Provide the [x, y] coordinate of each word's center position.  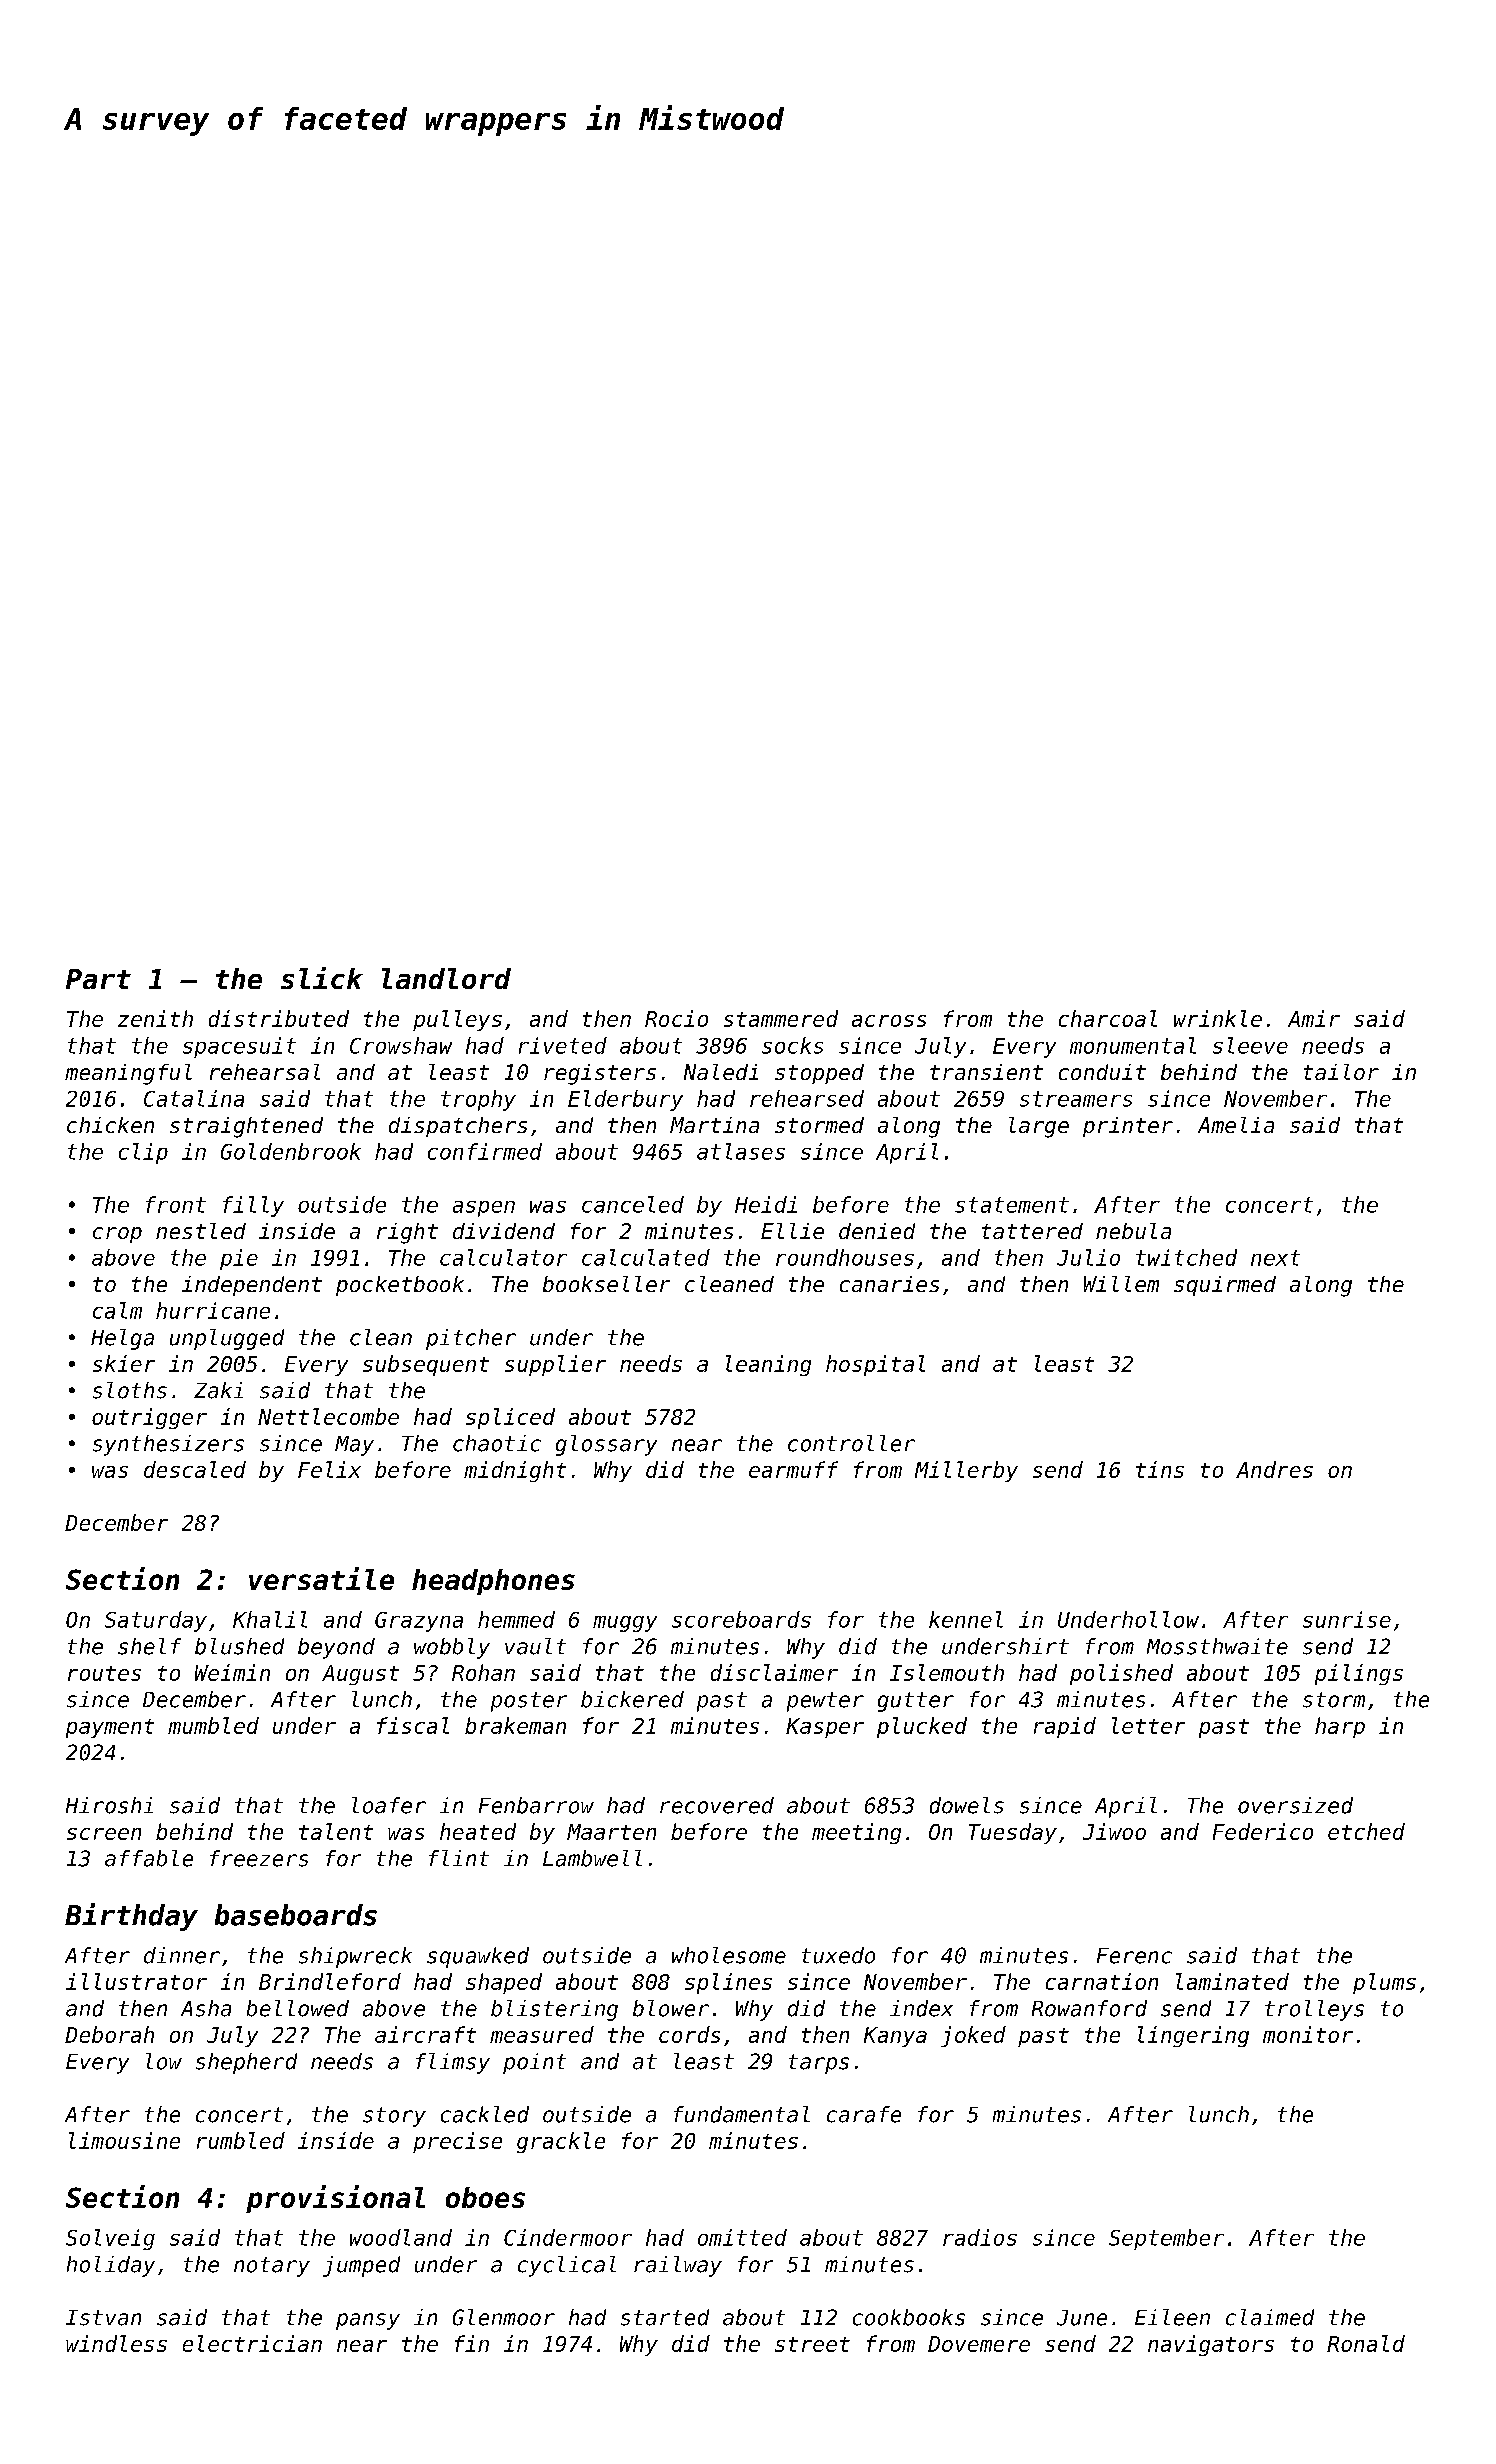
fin [472, 2343]
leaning [768, 1365]
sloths [130, 1390]
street [812, 2344]
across [889, 1021]
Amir [1314, 1018]
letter [1148, 1725]
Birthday [131, 1917]
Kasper [825, 1728]
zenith [155, 1018]
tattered [1032, 1231]
